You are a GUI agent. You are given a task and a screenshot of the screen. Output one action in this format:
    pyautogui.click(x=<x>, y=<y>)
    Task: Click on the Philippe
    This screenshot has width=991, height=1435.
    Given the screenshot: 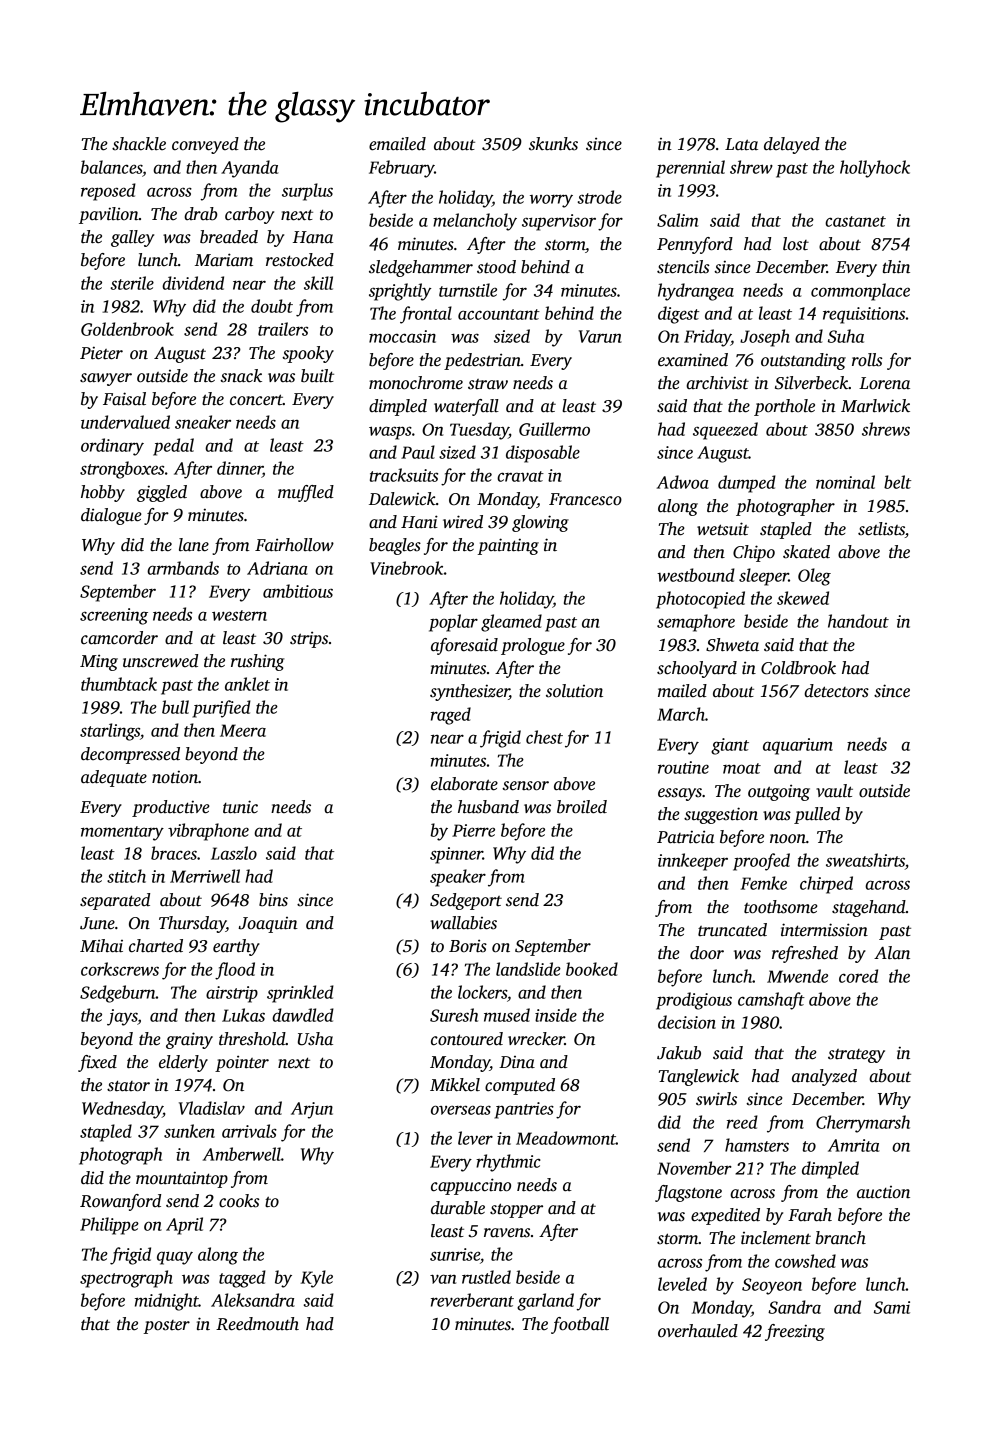 What is the action you would take?
    pyautogui.click(x=109, y=1226)
